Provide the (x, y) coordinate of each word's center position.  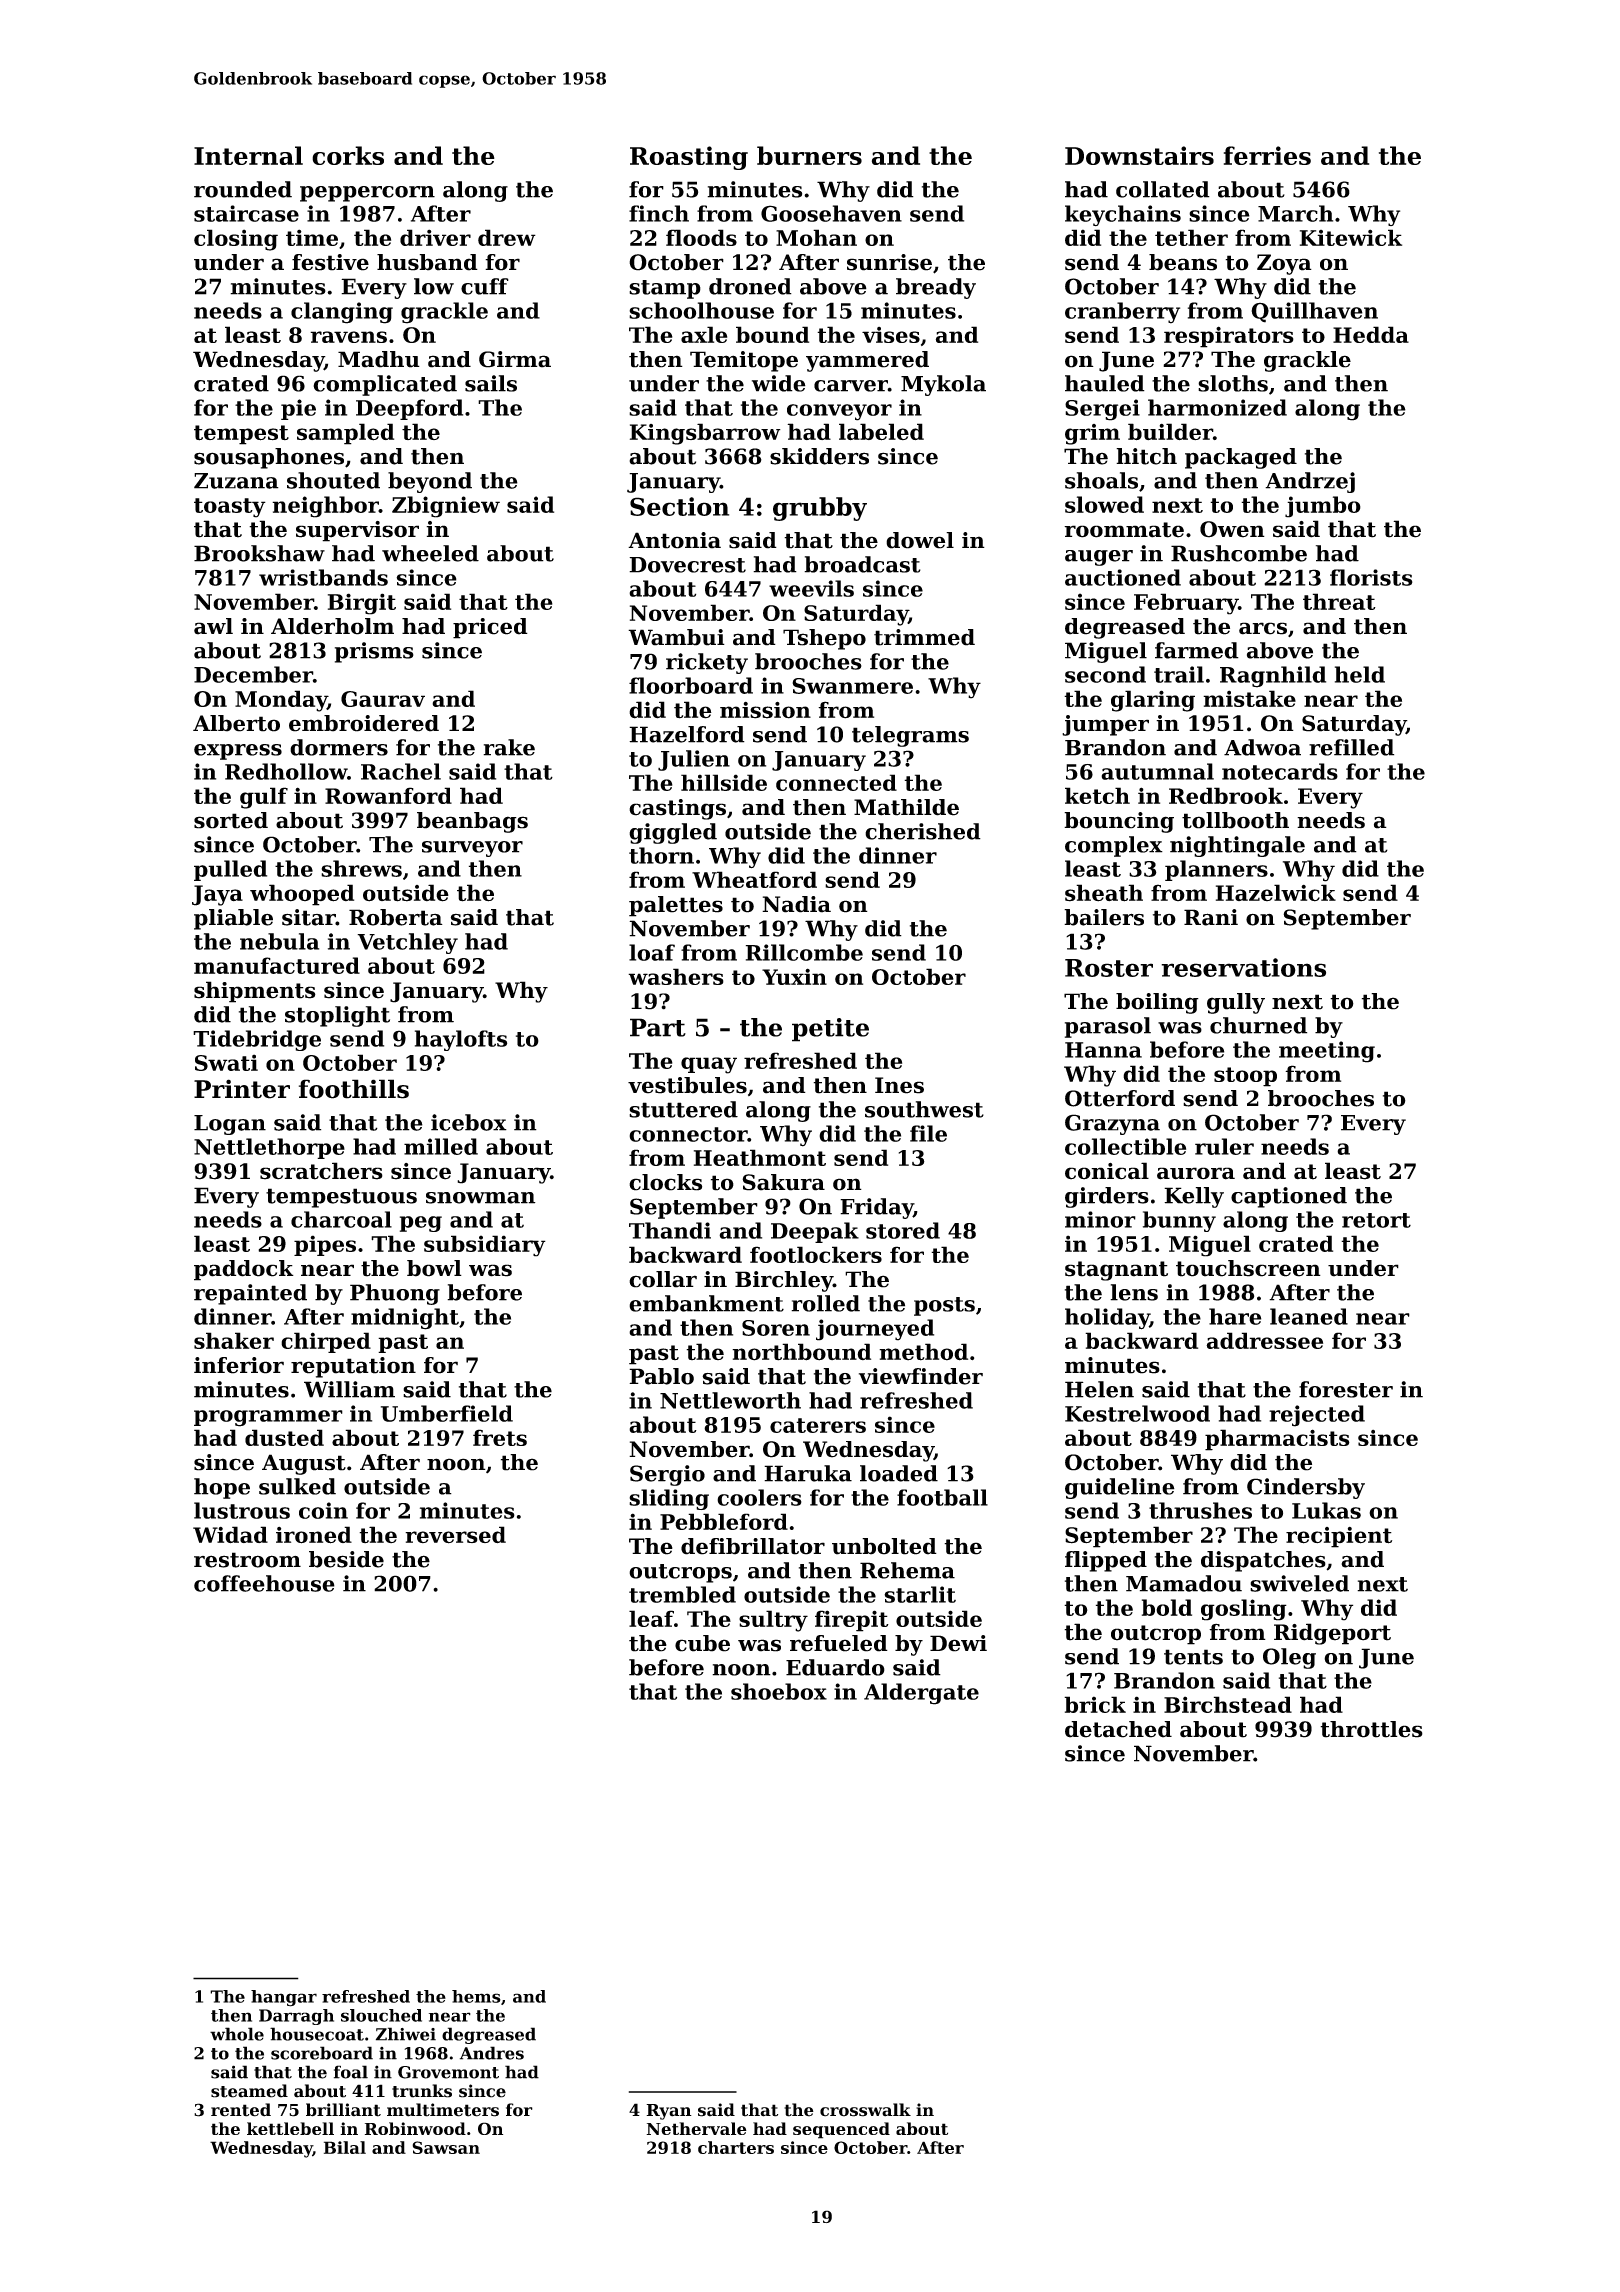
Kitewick (1351, 237)
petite (830, 1030)
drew (507, 237)
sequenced (841, 2130)
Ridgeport (1332, 1634)
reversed (455, 1535)
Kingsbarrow (705, 434)
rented (241, 2110)
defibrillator (753, 1546)
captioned (1289, 1197)
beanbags (472, 822)
